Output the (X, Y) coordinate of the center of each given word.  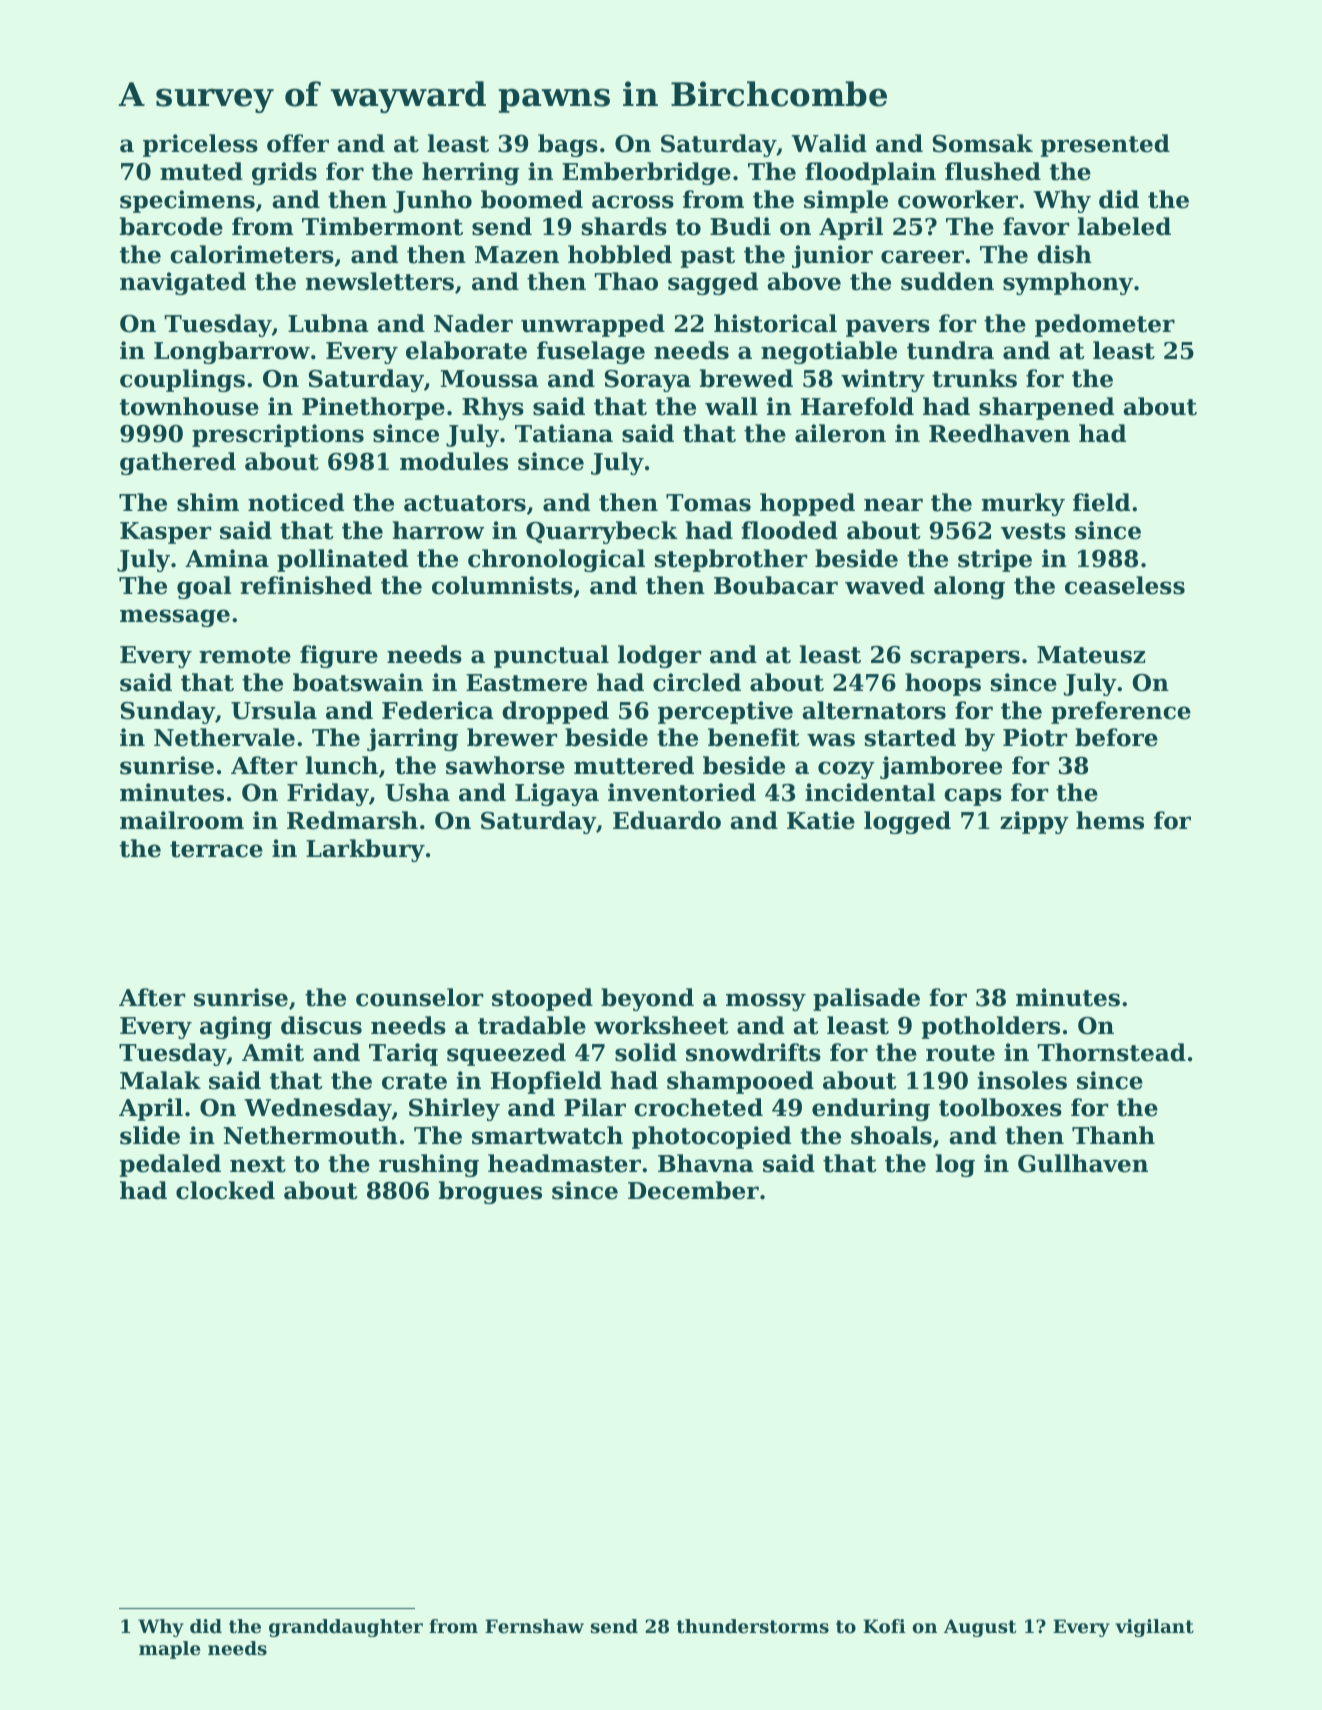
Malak (160, 1080)
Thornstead (1112, 1052)
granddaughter (346, 1628)
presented (1105, 145)
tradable (532, 1025)
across (633, 202)
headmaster (564, 1163)
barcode (171, 226)
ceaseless (1125, 585)
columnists (502, 585)
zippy (1034, 822)
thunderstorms (753, 1626)
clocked (225, 1190)
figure (339, 656)
